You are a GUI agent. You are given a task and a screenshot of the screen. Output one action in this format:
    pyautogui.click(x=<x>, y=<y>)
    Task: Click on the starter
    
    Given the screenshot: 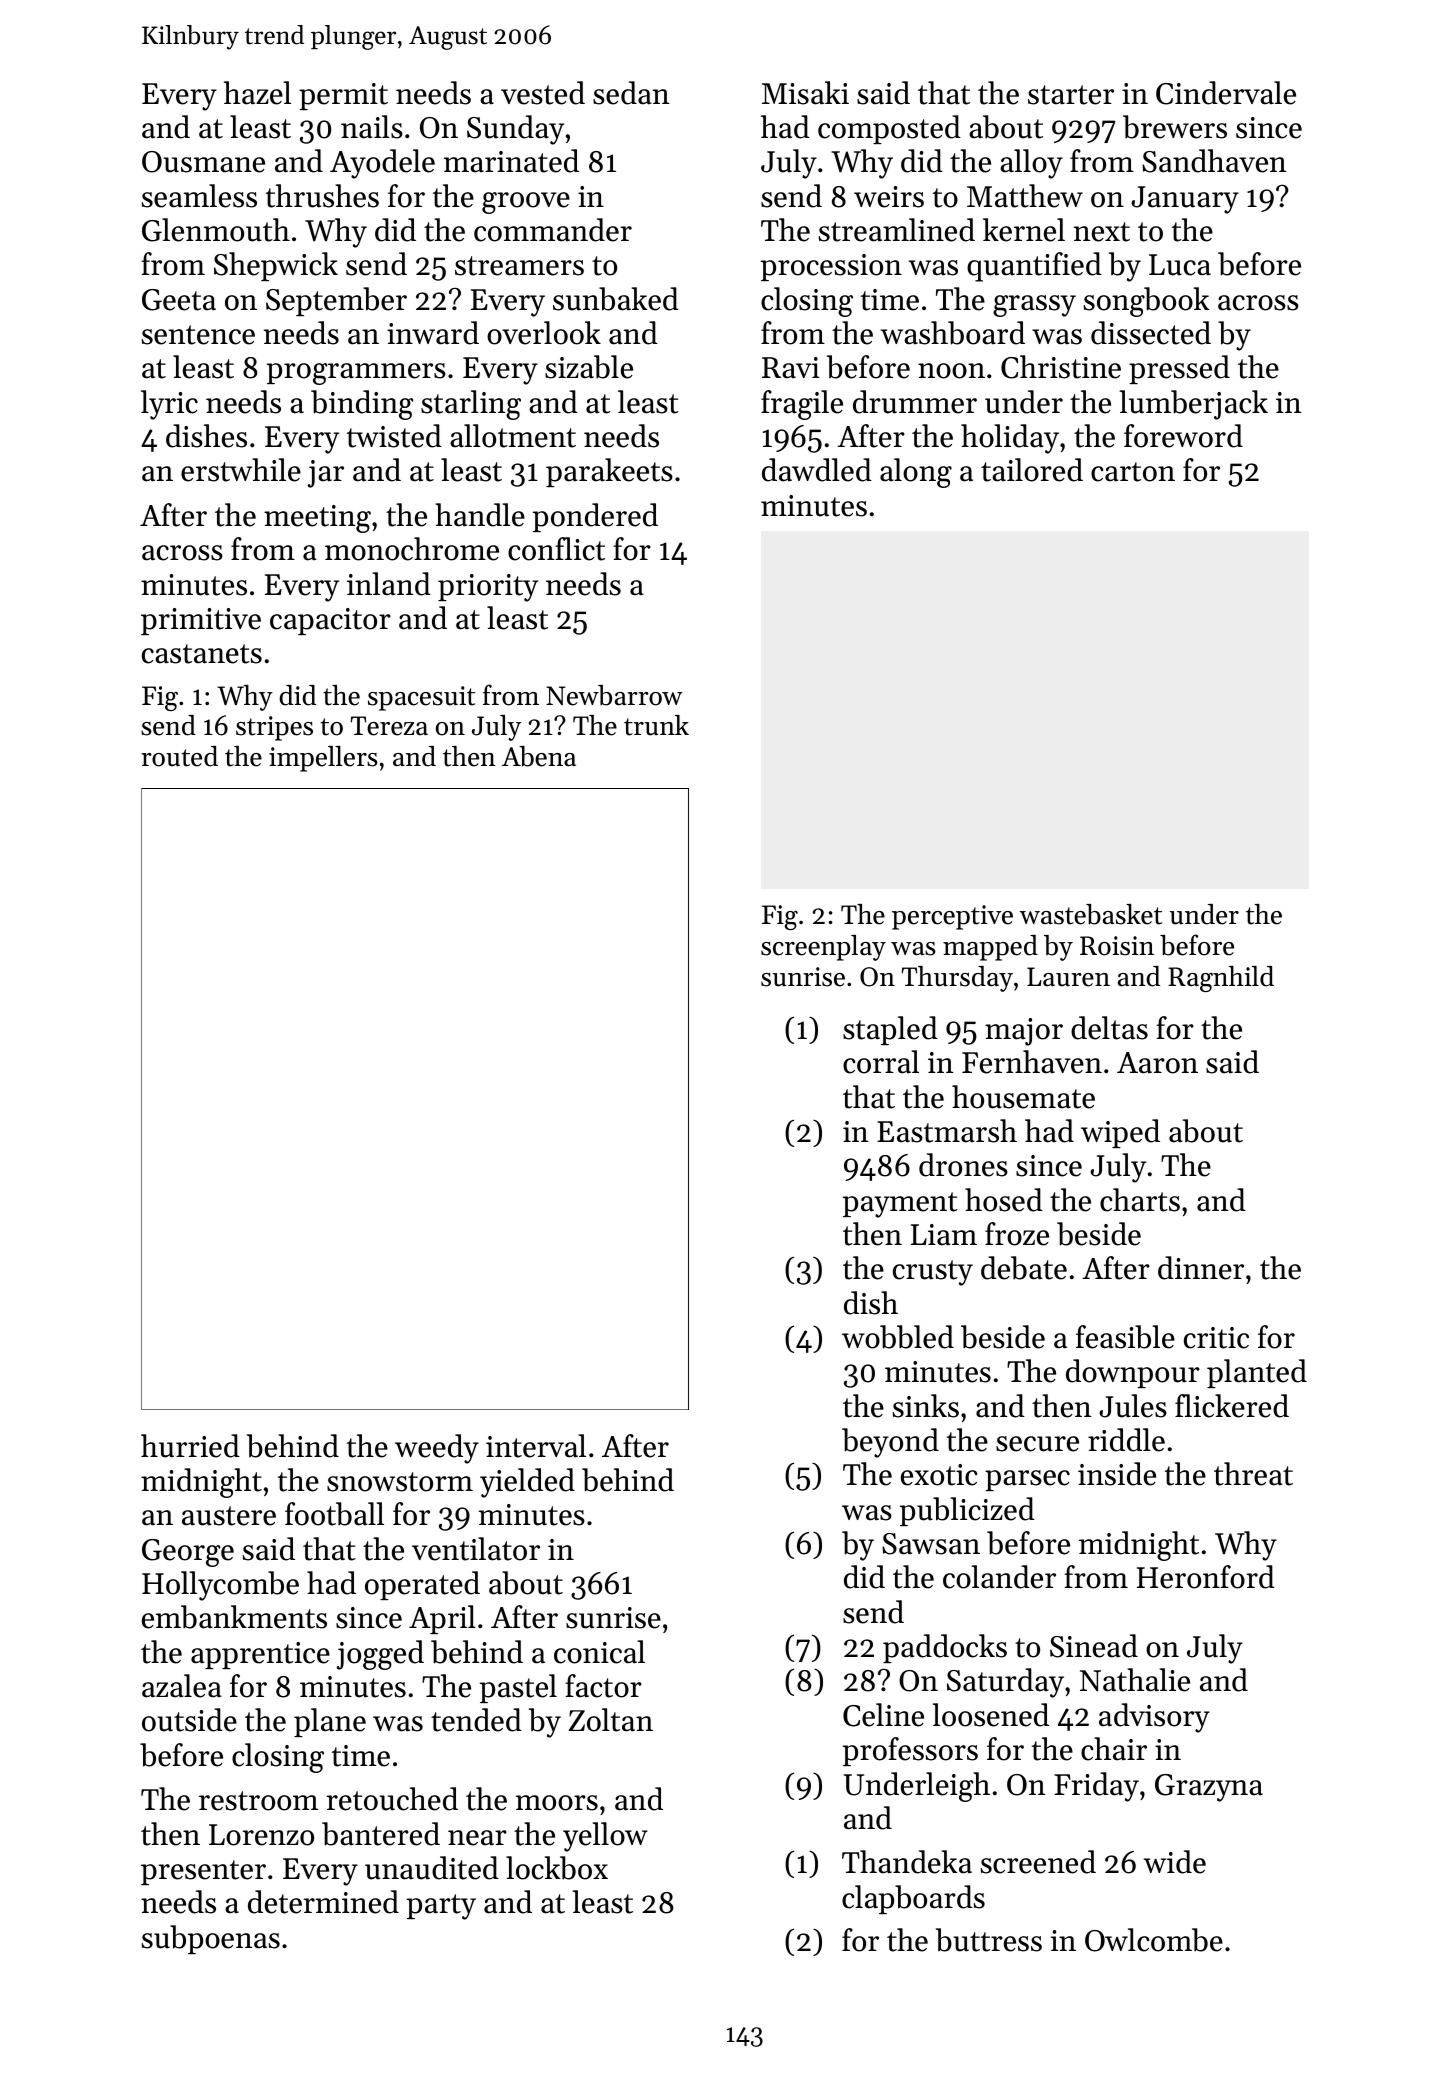 What is the action you would take?
    pyautogui.click(x=1071, y=95)
